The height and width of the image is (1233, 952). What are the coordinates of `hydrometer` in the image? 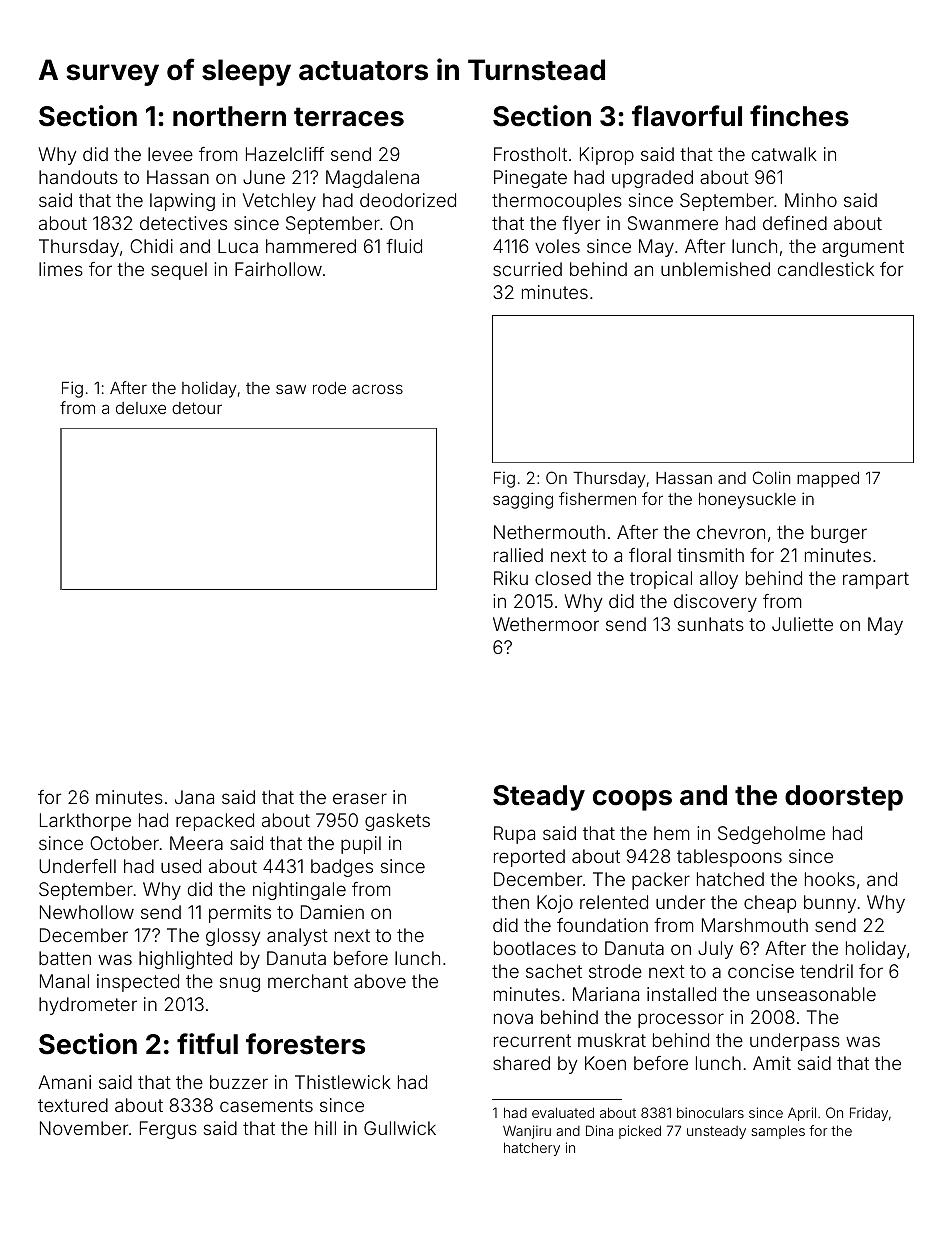 It's located at (88, 1006).
